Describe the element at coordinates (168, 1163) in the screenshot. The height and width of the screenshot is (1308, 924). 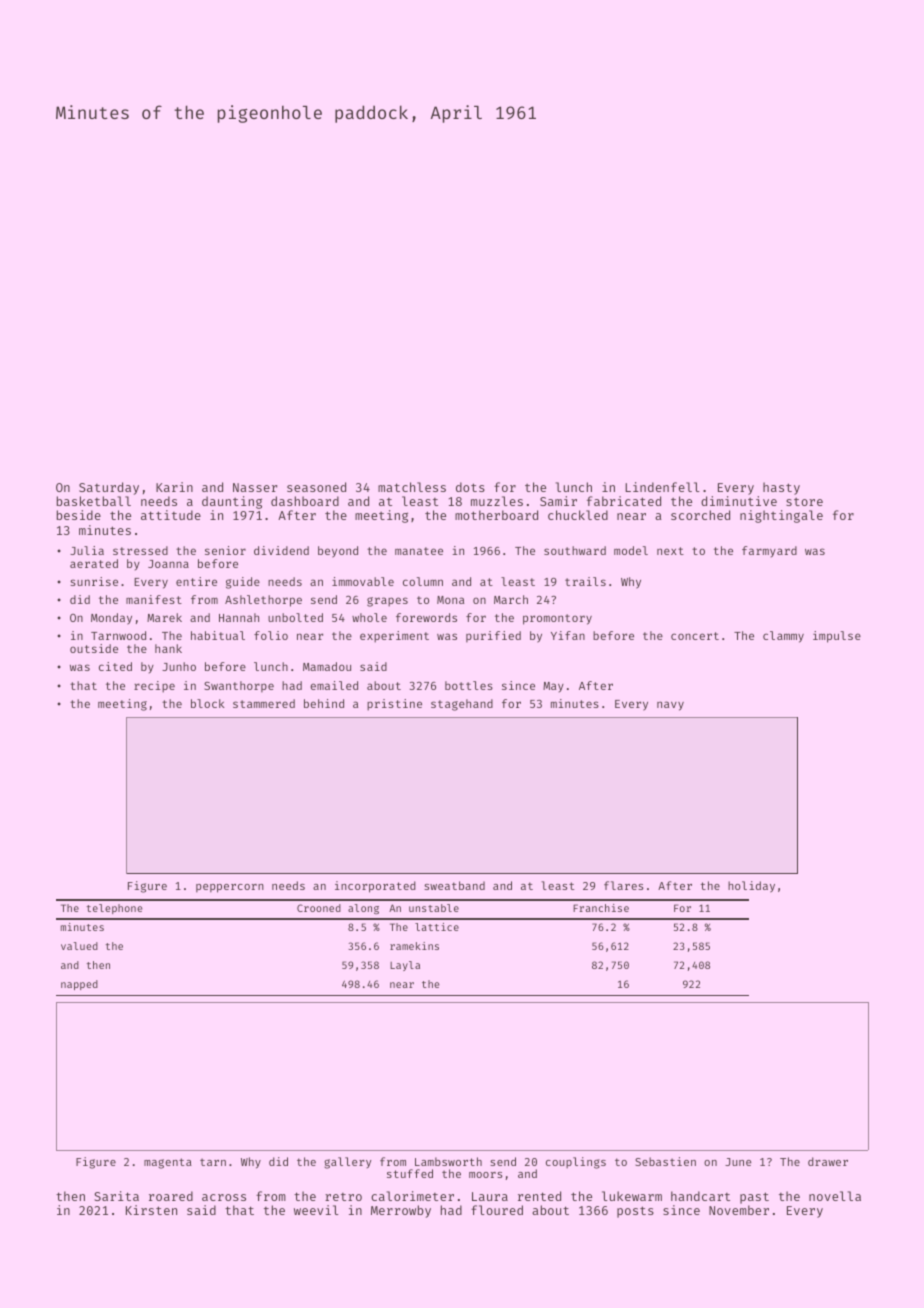
I see `magenta` at that location.
